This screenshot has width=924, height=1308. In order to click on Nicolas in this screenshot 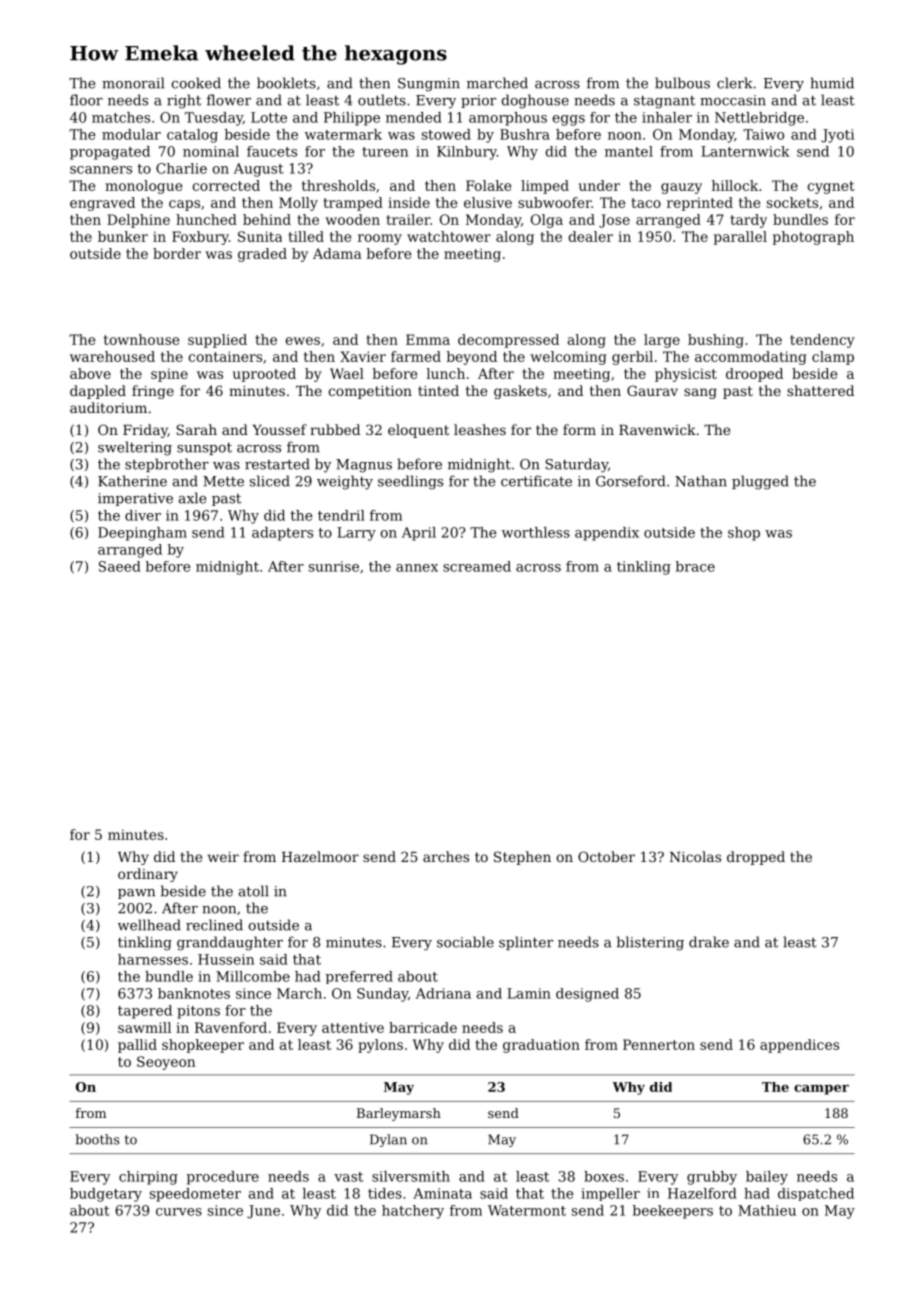, I will do `click(695, 856)`.
